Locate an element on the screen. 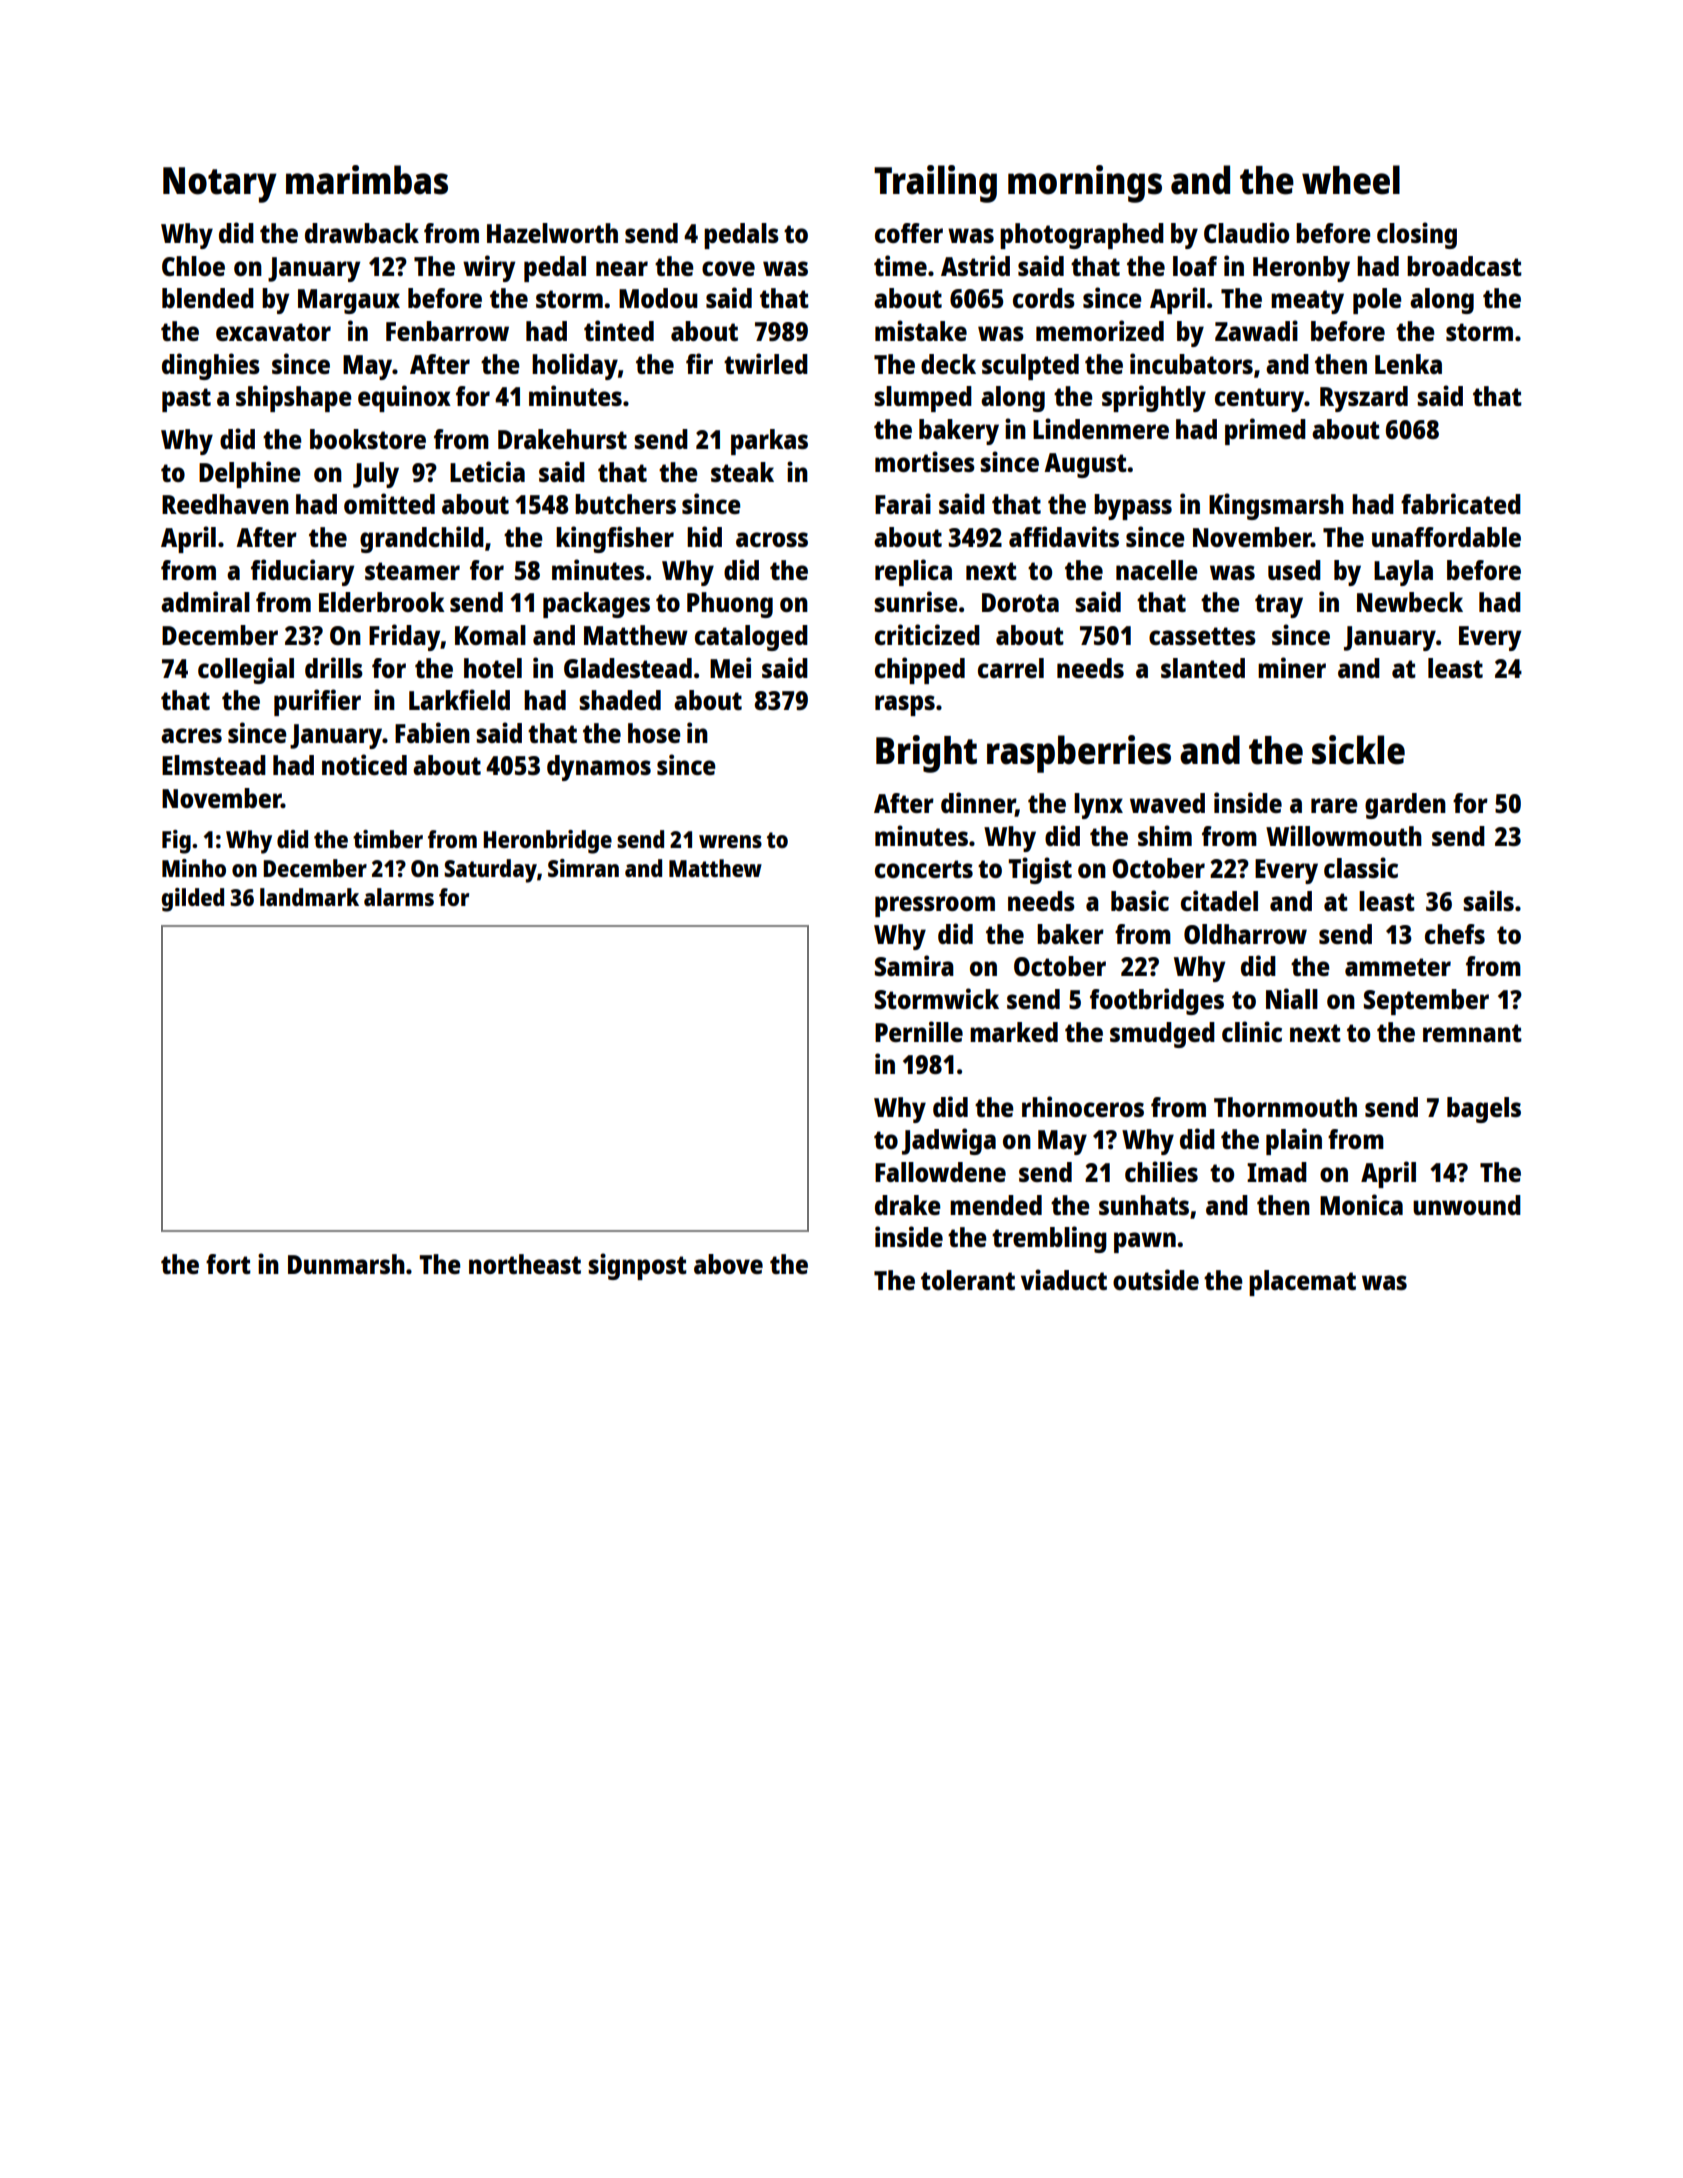 The height and width of the screenshot is (2178, 1683). wiry is located at coordinates (489, 268).
